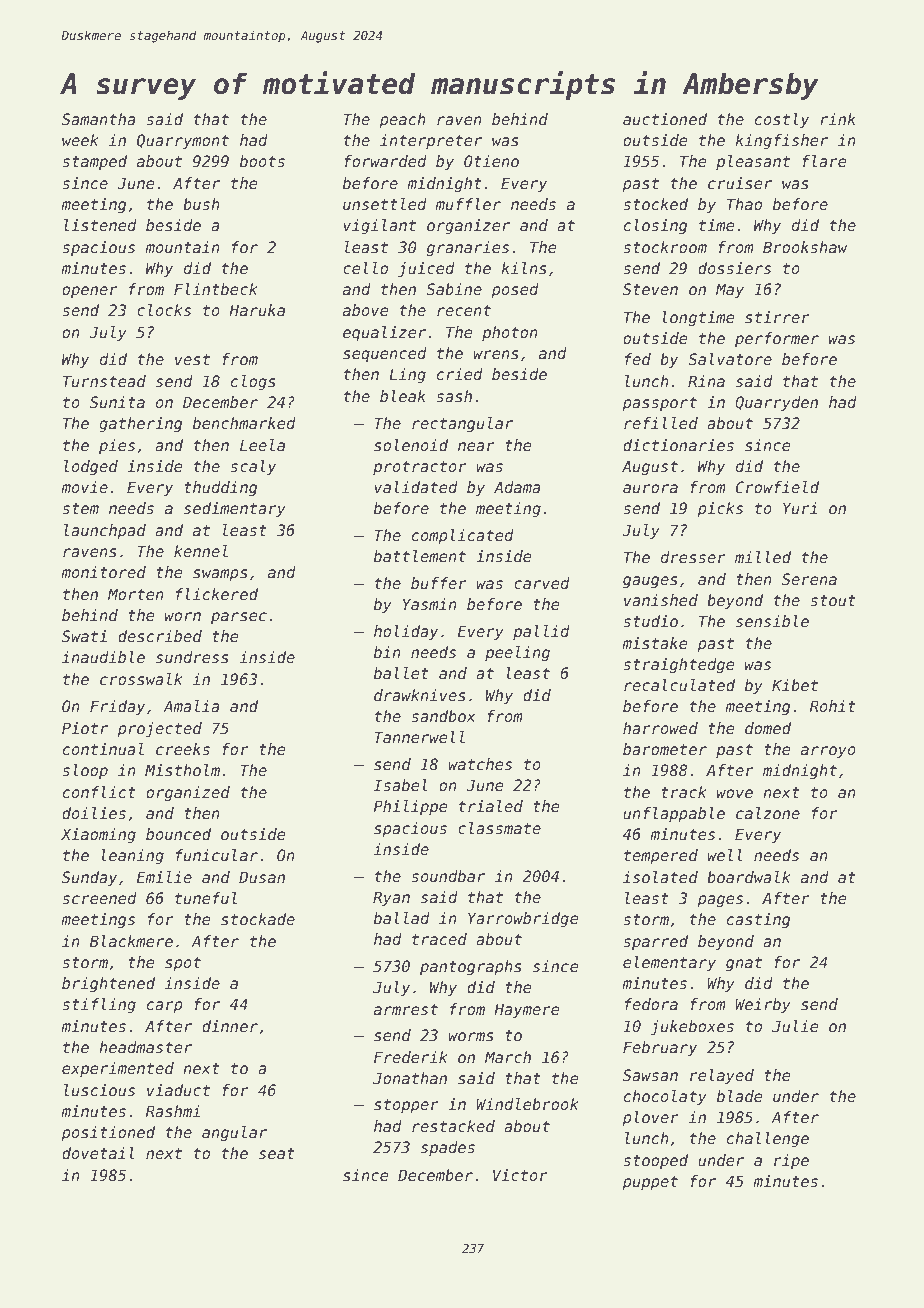 The width and height of the document is (924, 1308). Describe the element at coordinates (99, 119) in the document. I see `Samantha` at that location.
